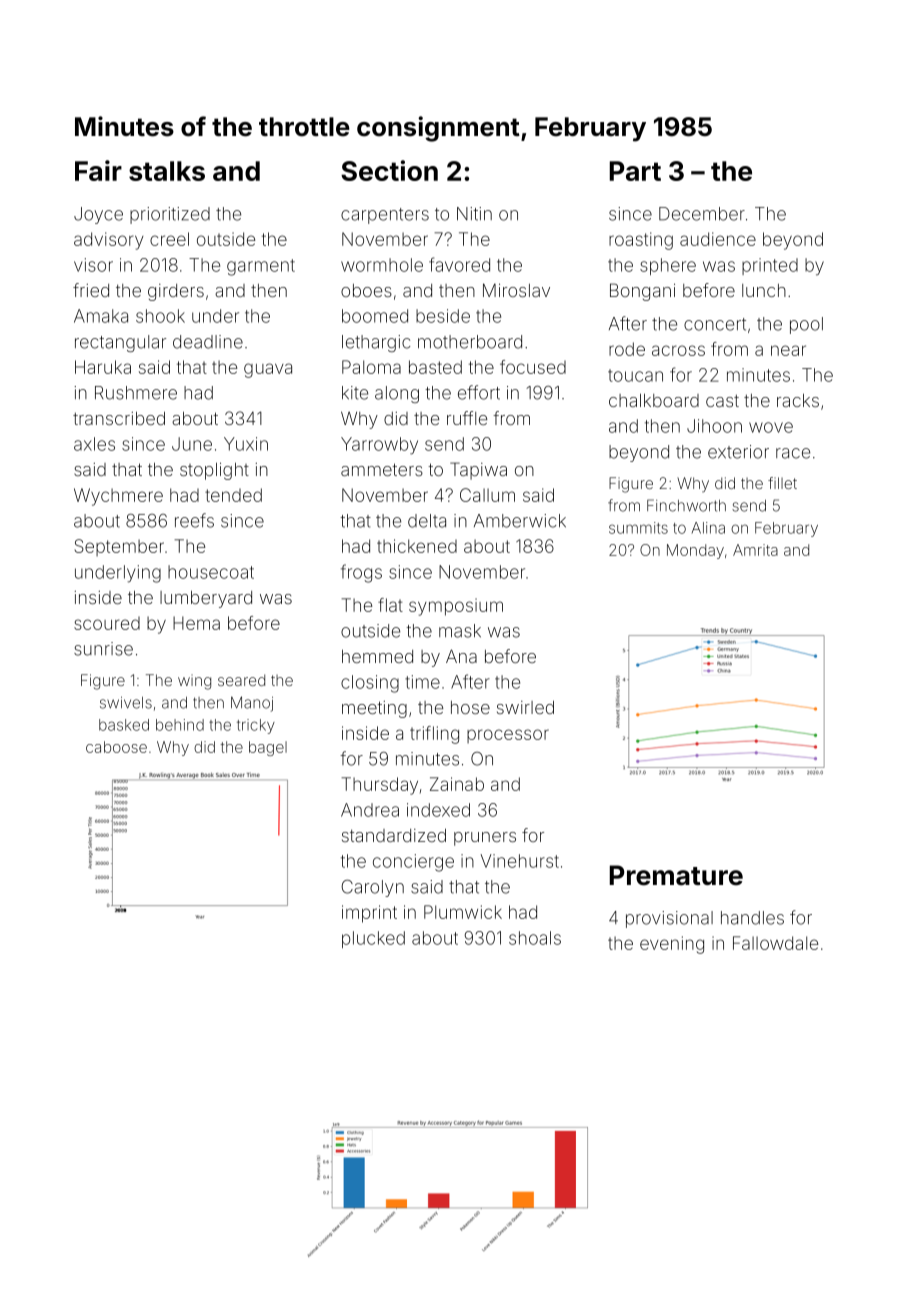 The height and width of the screenshot is (1316, 908). What do you see at coordinates (635, 171) in the screenshot?
I see `Part` at bounding box center [635, 171].
